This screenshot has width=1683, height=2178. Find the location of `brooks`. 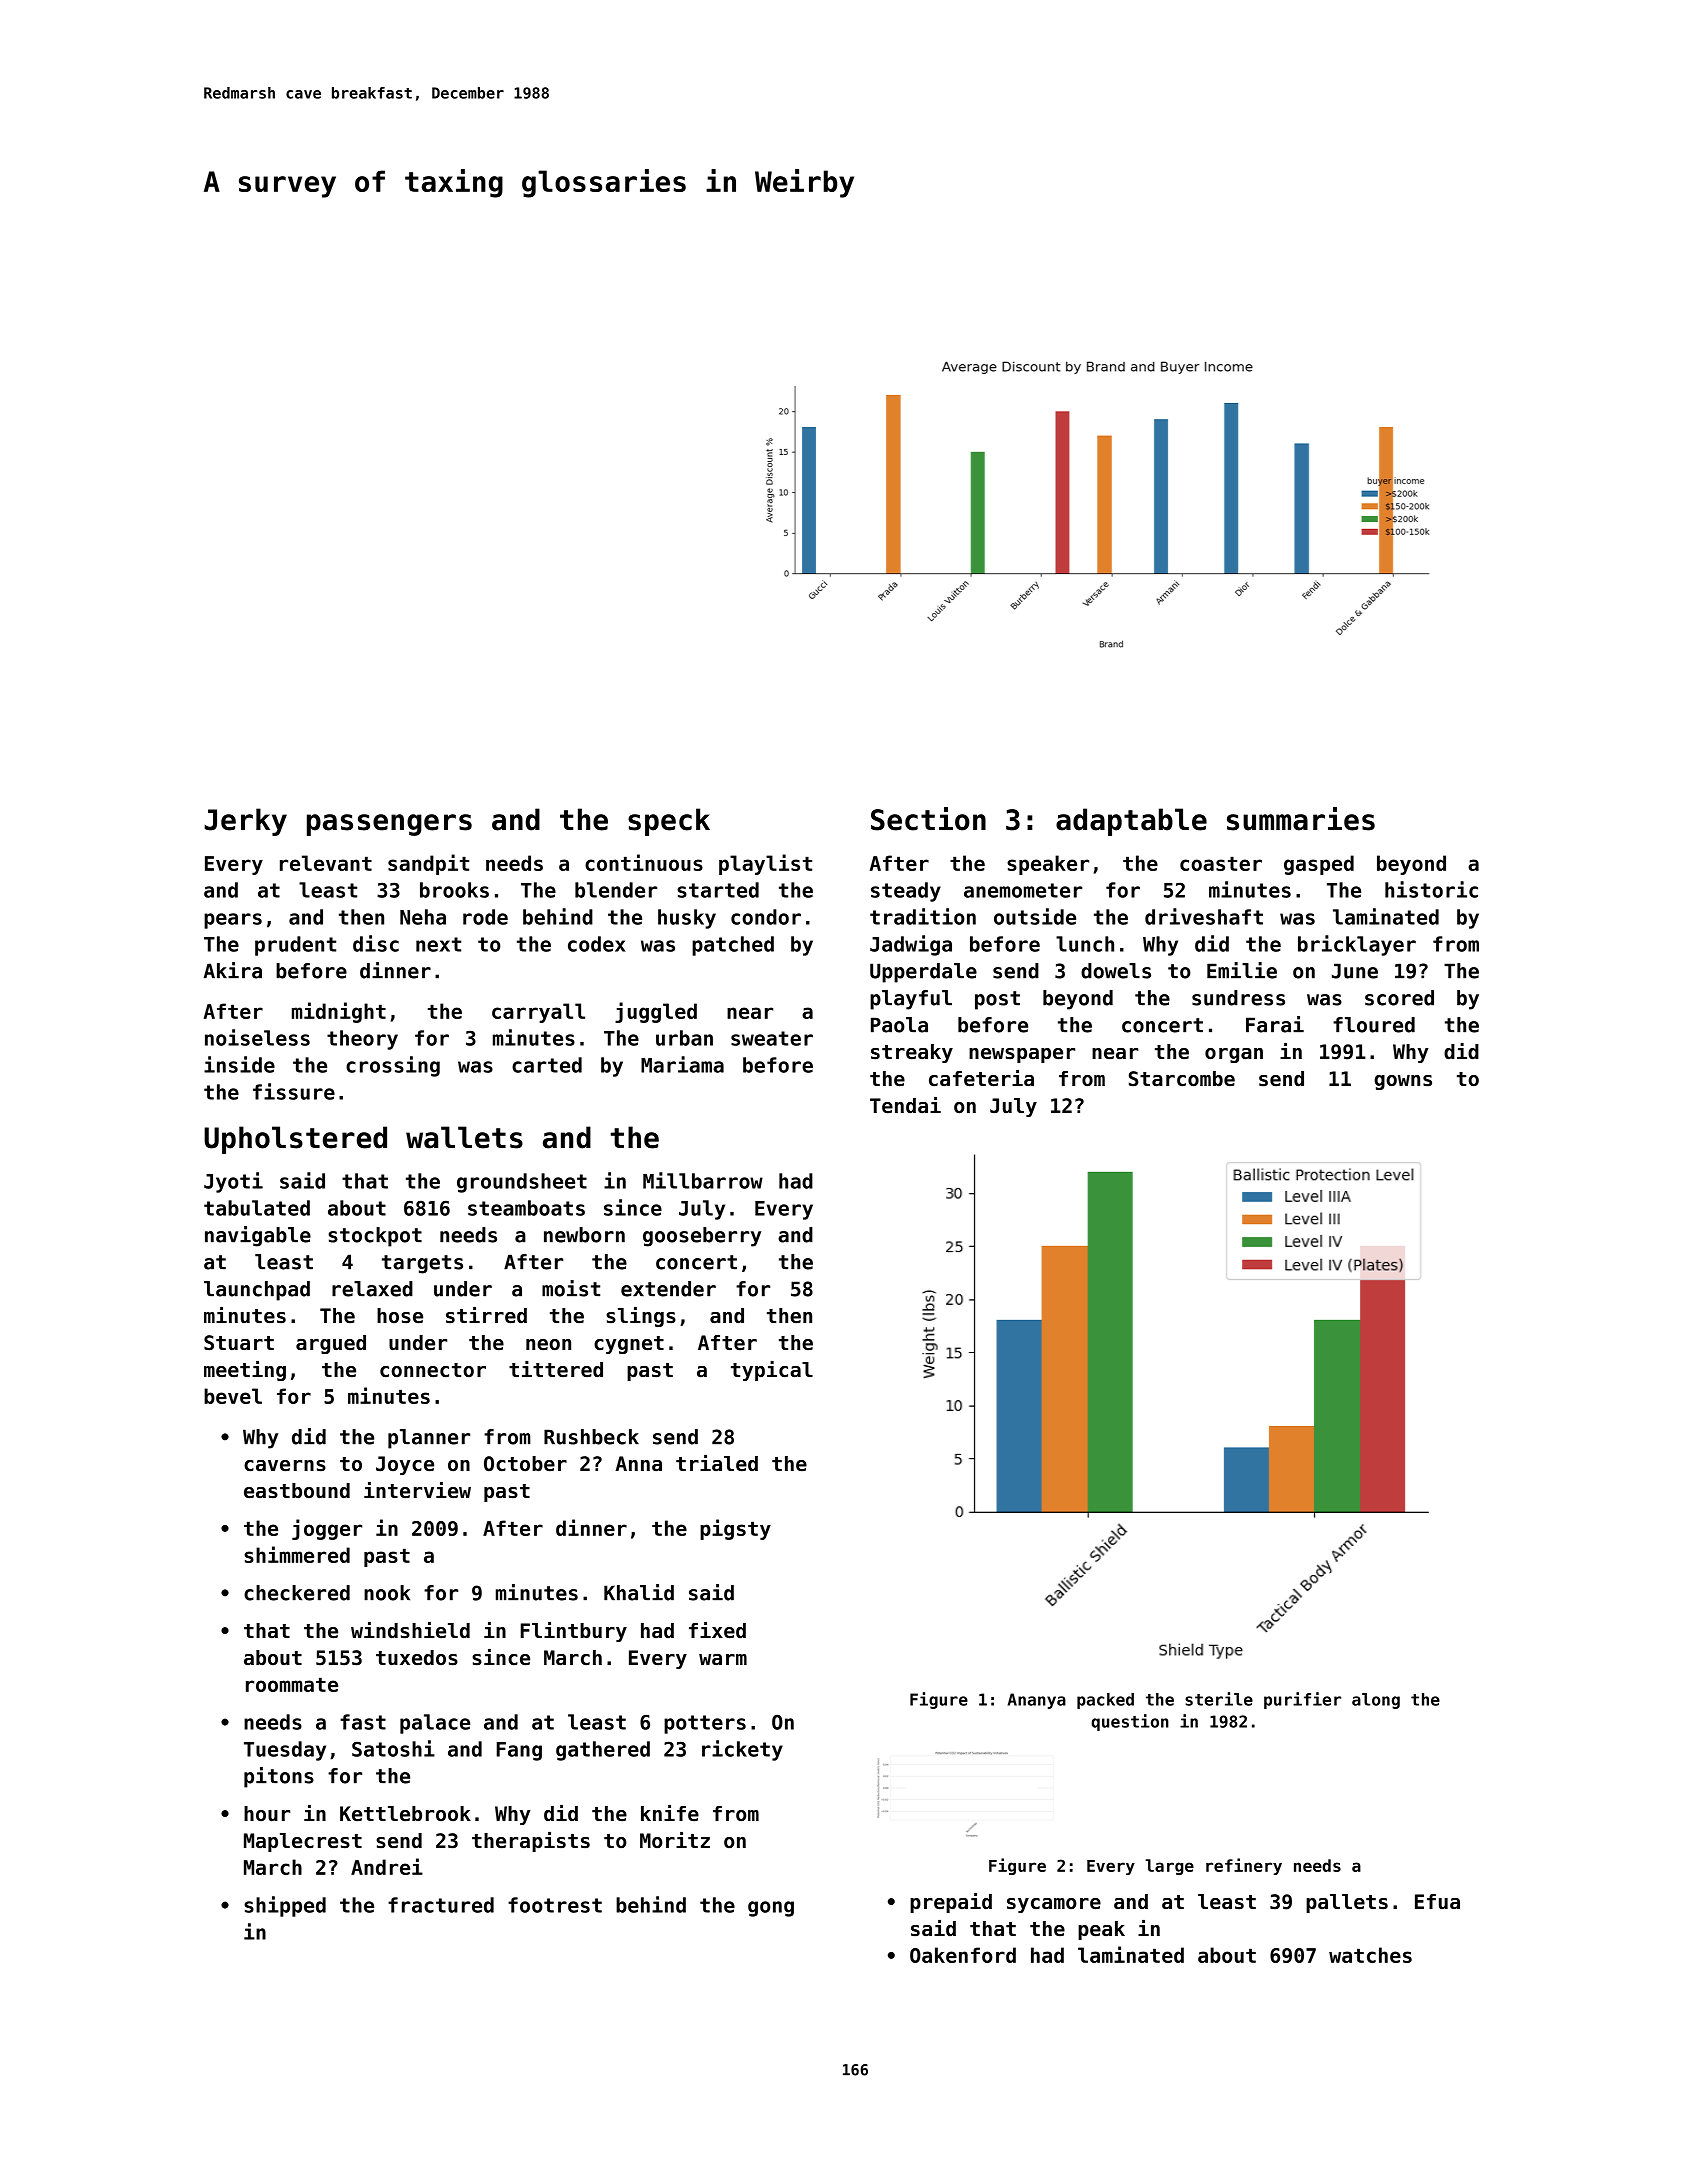

brooks is located at coordinates (454, 890).
